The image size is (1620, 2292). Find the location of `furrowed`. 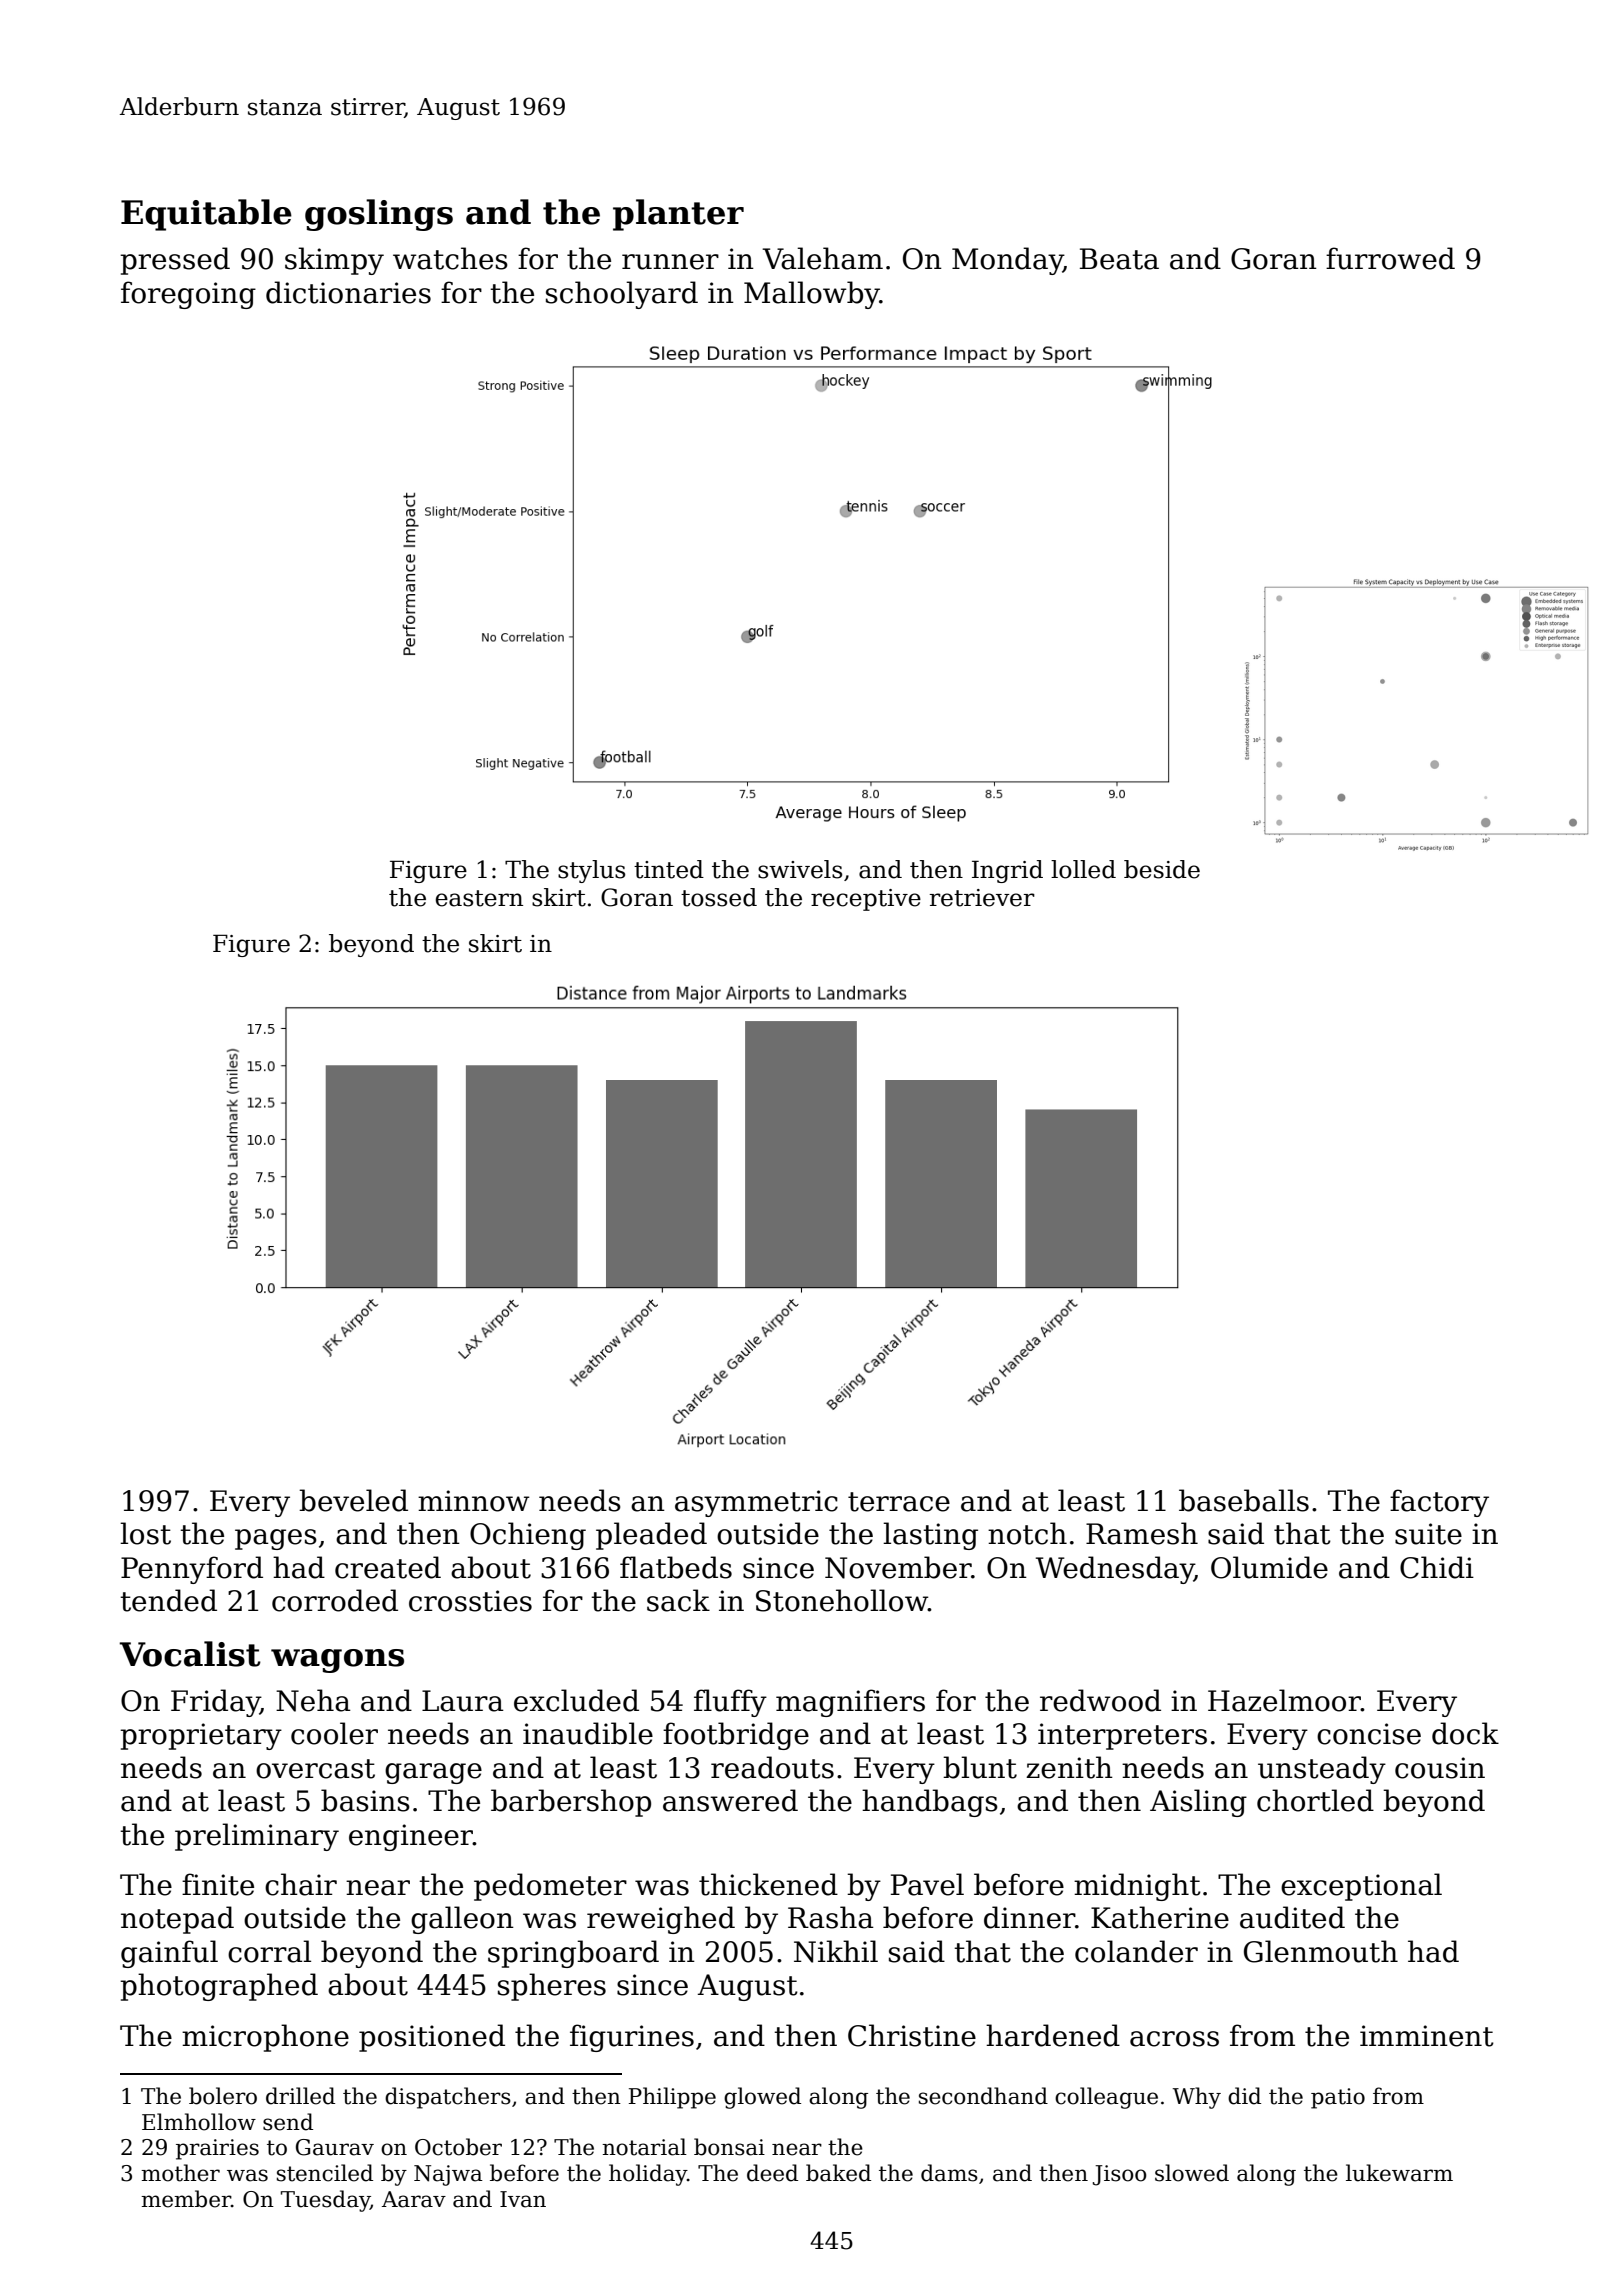

furrowed is located at coordinates (1390, 258).
